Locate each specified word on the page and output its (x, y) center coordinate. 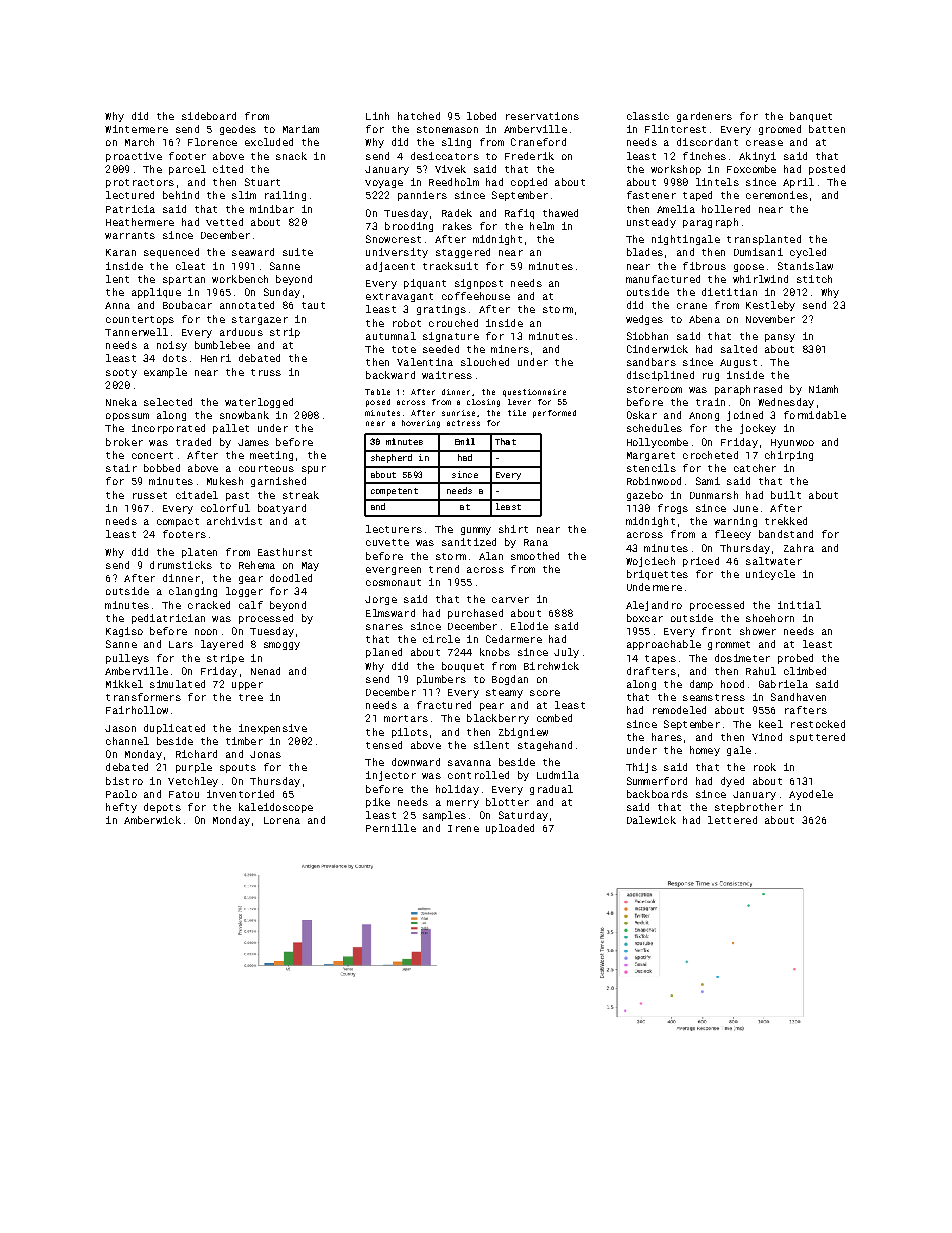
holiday (457, 790)
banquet (811, 117)
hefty (121, 808)
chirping (789, 456)
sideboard (209, 116)
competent (394, 492)
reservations (542, 116)
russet (150, 495)
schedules (654, 428)
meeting (271, 456)
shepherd (391, 458)
